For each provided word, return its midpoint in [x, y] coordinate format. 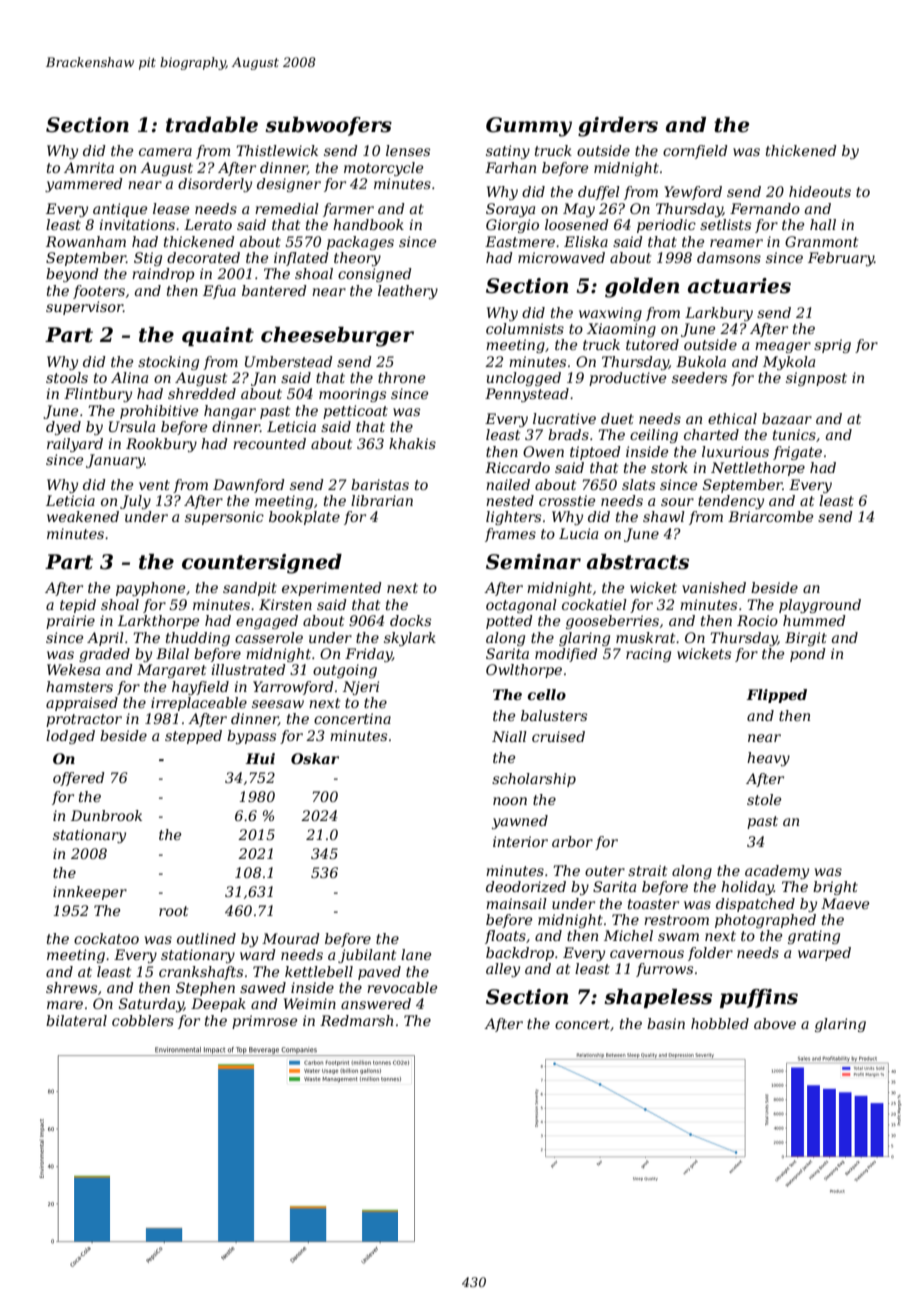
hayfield [200, 688]
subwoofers [328, 126]
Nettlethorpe [758, 469]
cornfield [695, 152]
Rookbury [161, 445]
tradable [212, 125]
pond [808, 655]
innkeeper [90, 893]
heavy [768, 759]
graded [104, 655]
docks [410, 620]
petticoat [355, 412]
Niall [509, 736]
